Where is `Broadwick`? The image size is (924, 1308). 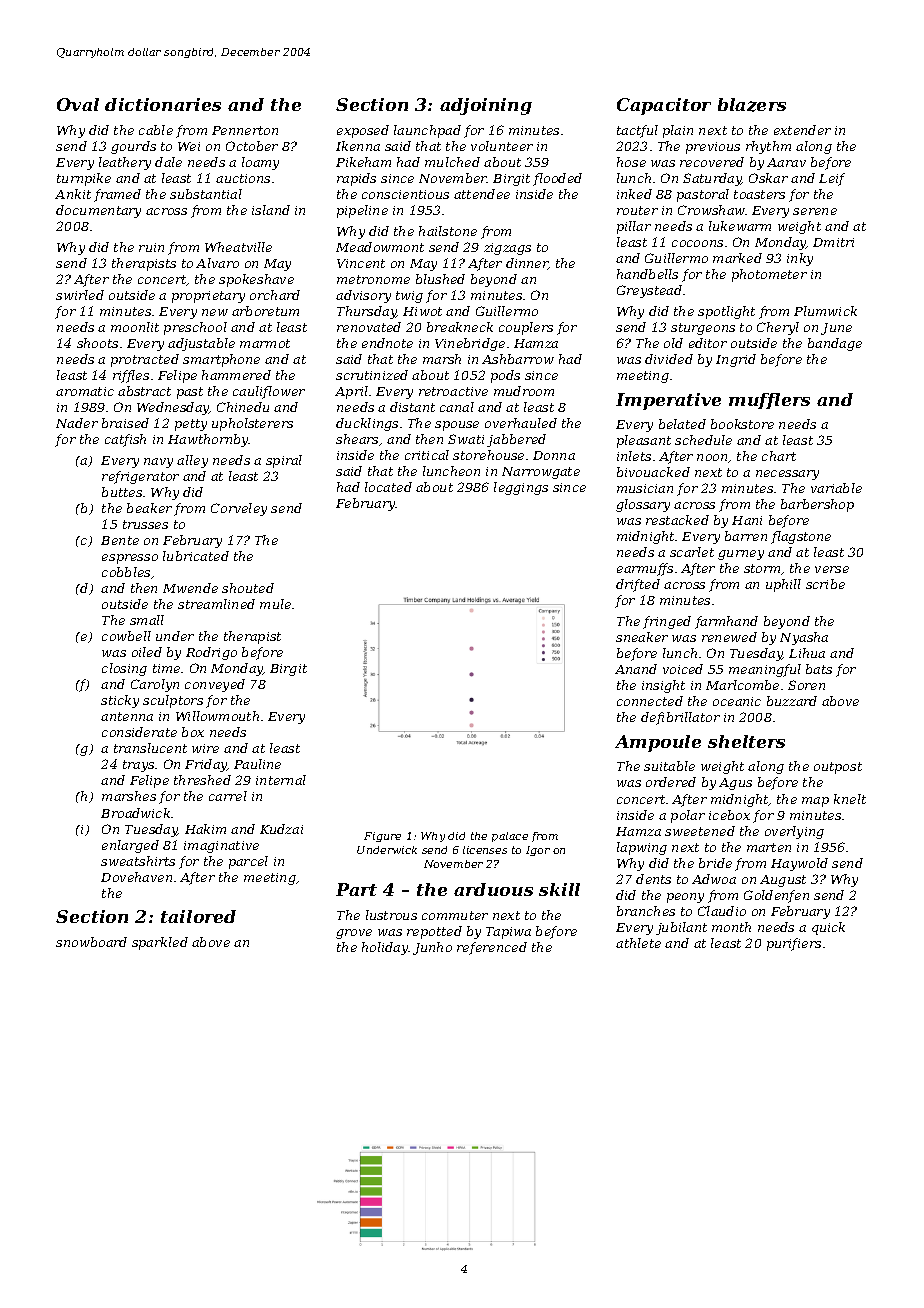 Broadwick is located at coordinates (135, 813).
